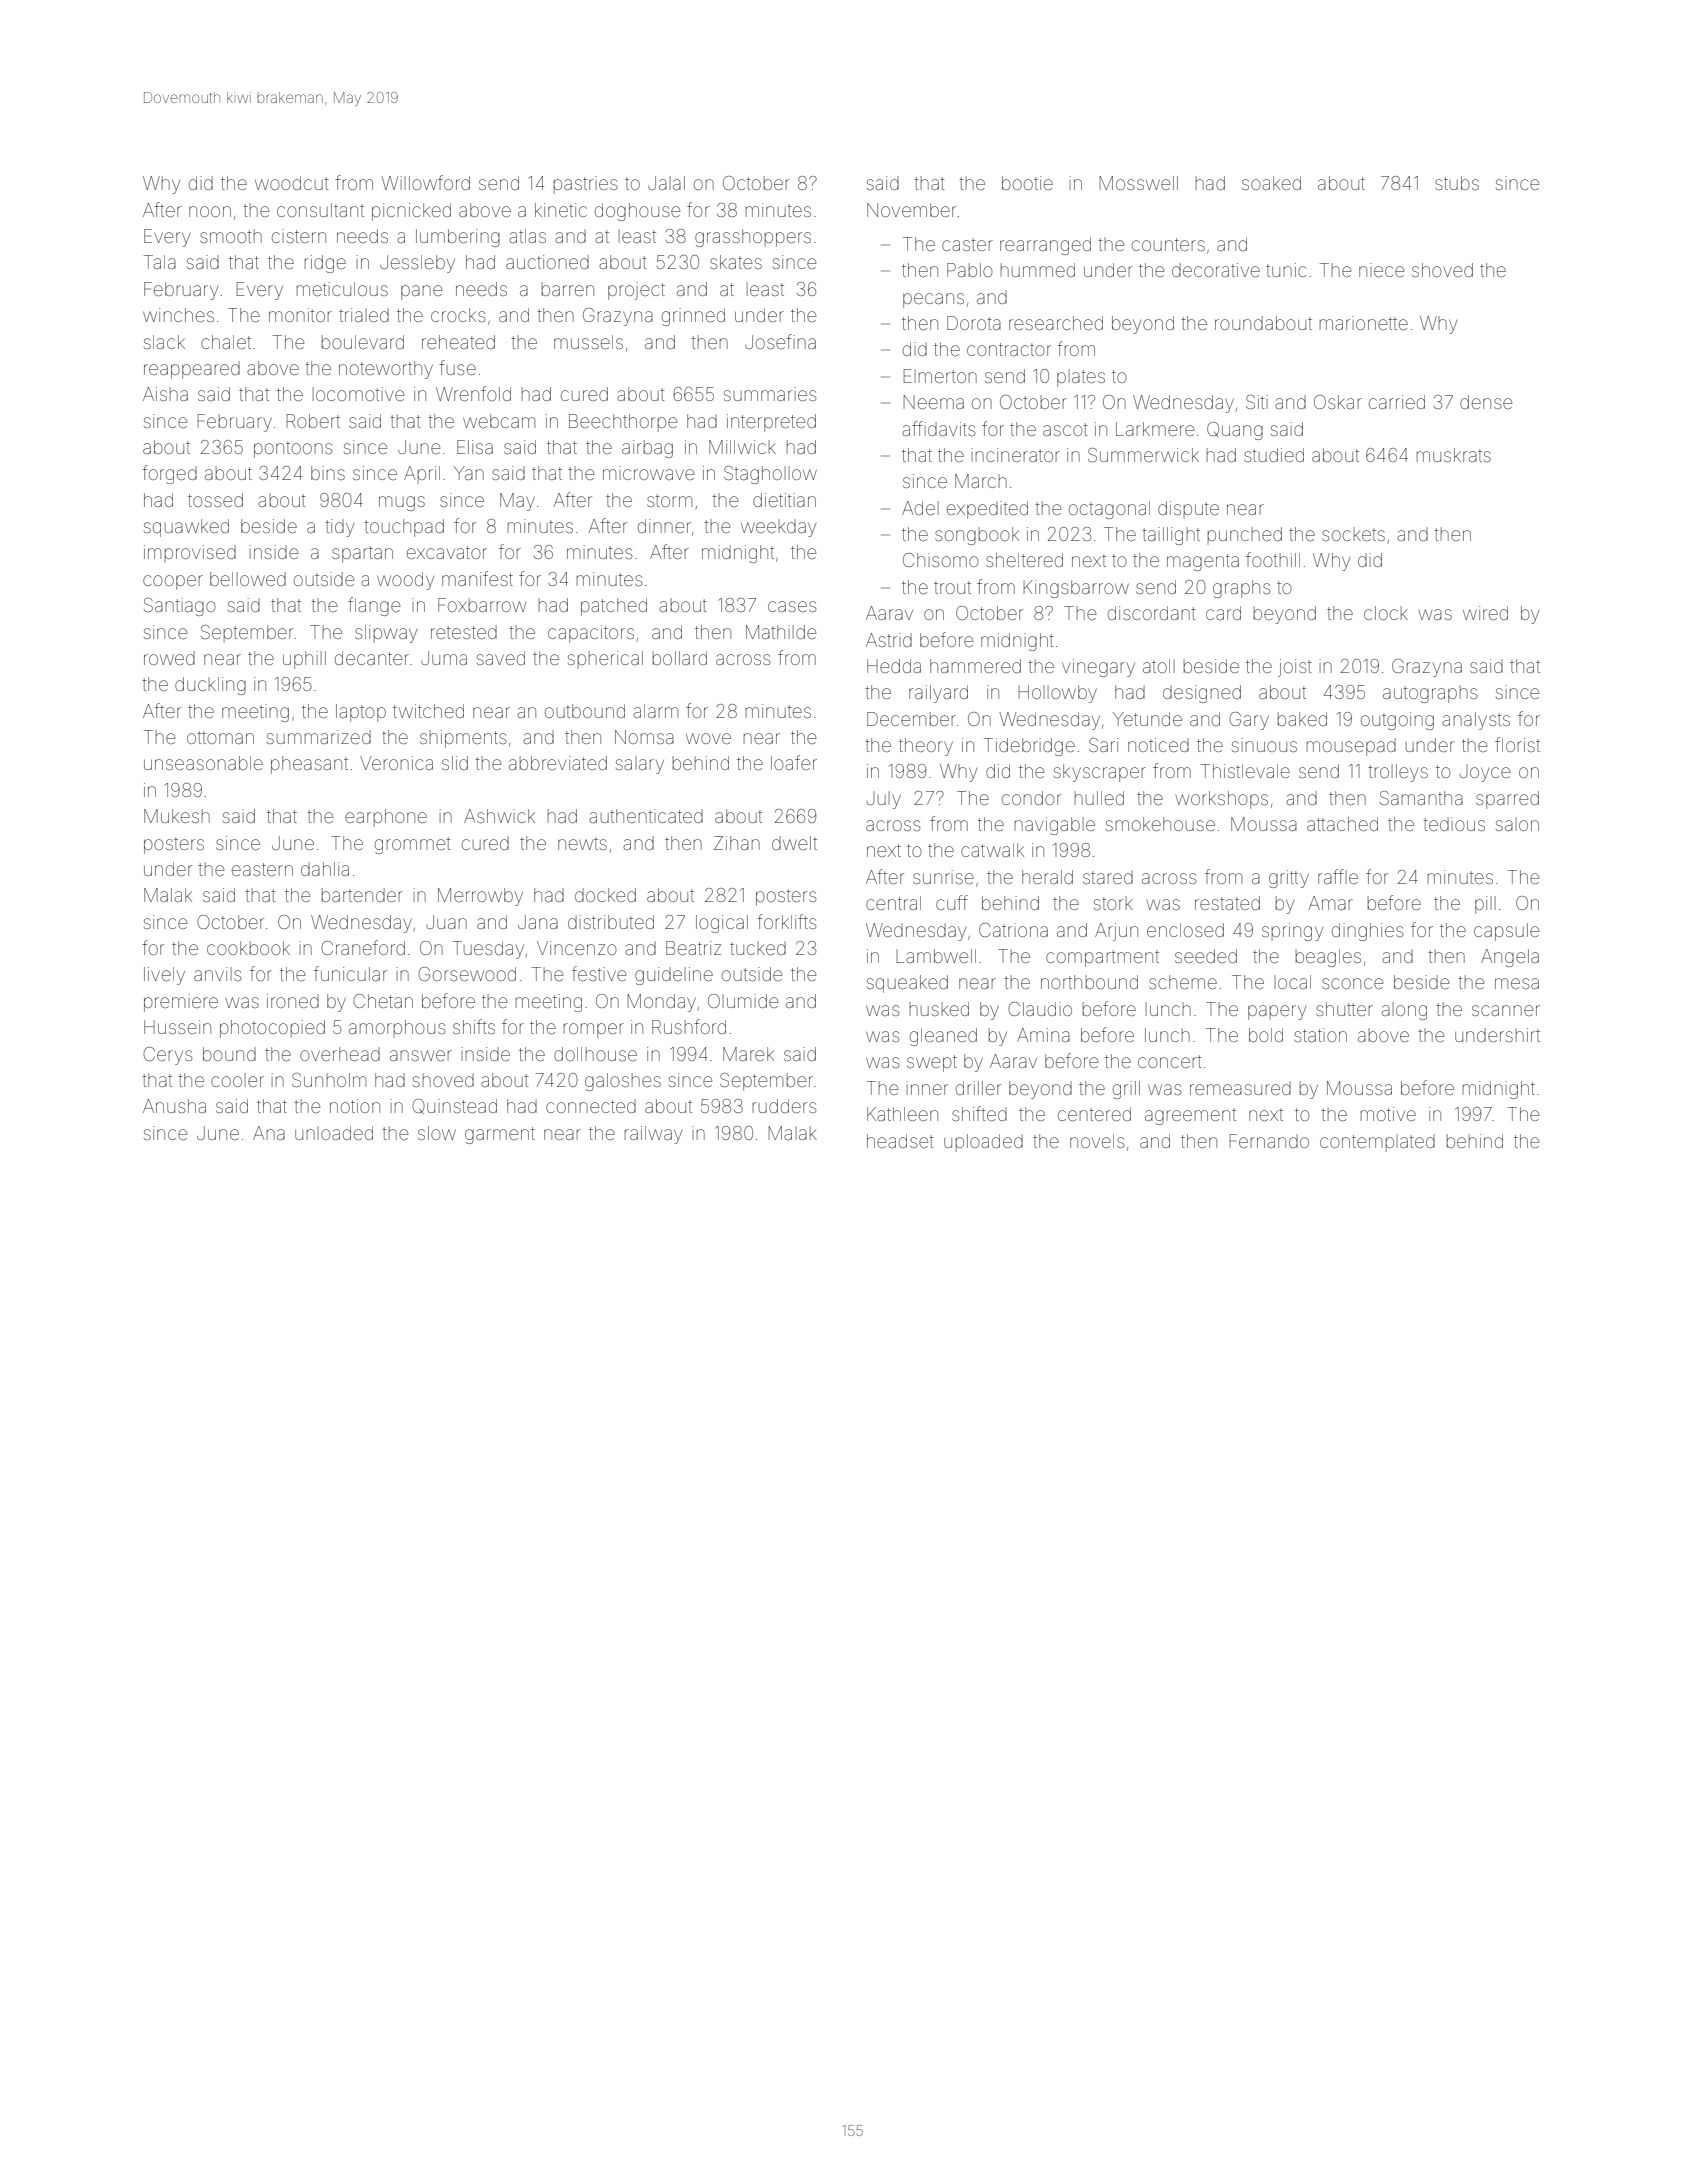 The image size is (1683, 2178). What do you see at coordinates (402, 503) in the image?
I see `mugs` at bounding box center [402, 503].
